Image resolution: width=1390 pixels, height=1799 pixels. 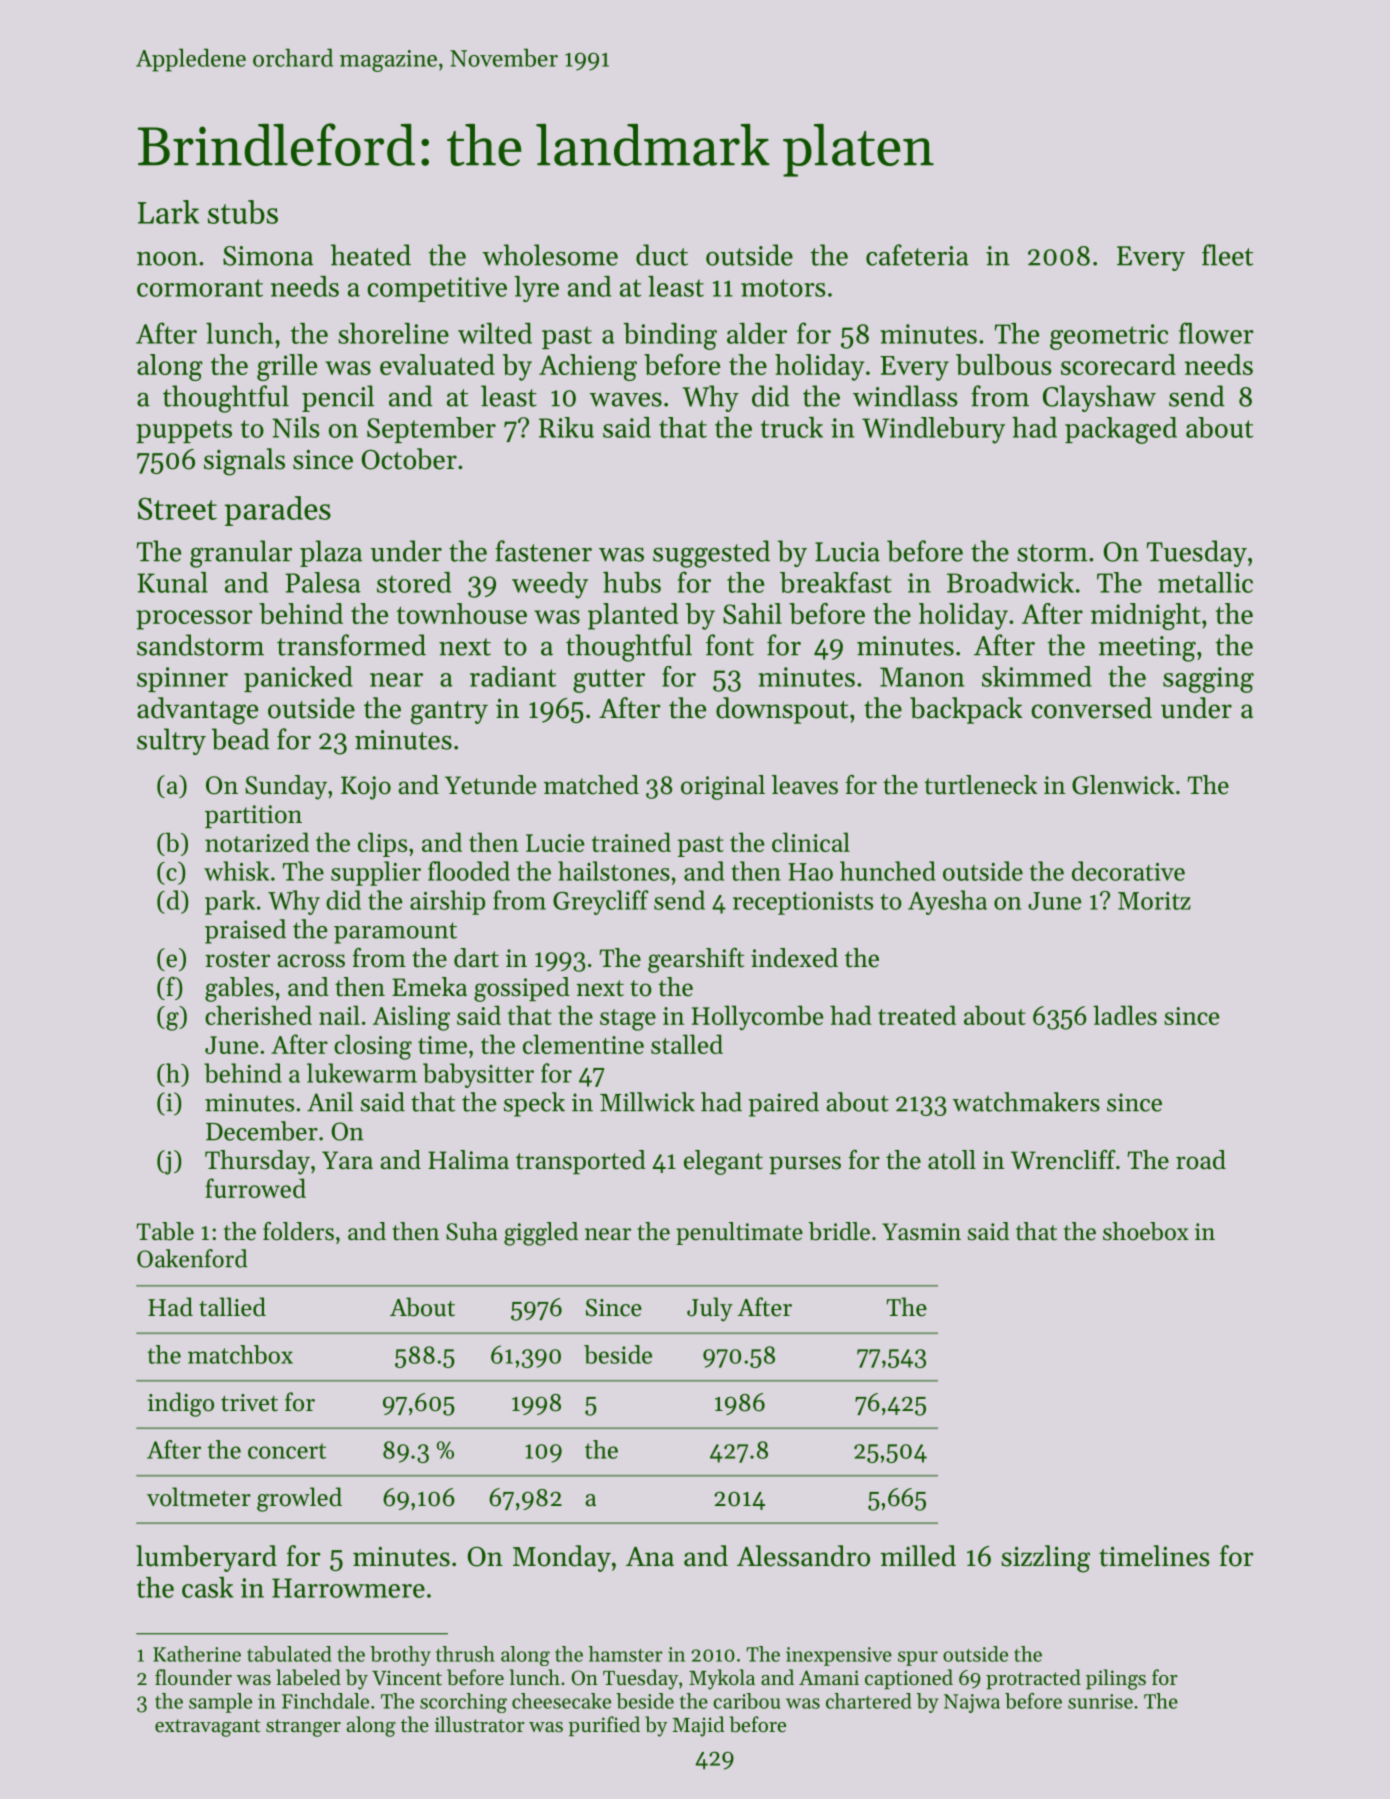 I want to click on gantry, so click(x=449, y=713).
